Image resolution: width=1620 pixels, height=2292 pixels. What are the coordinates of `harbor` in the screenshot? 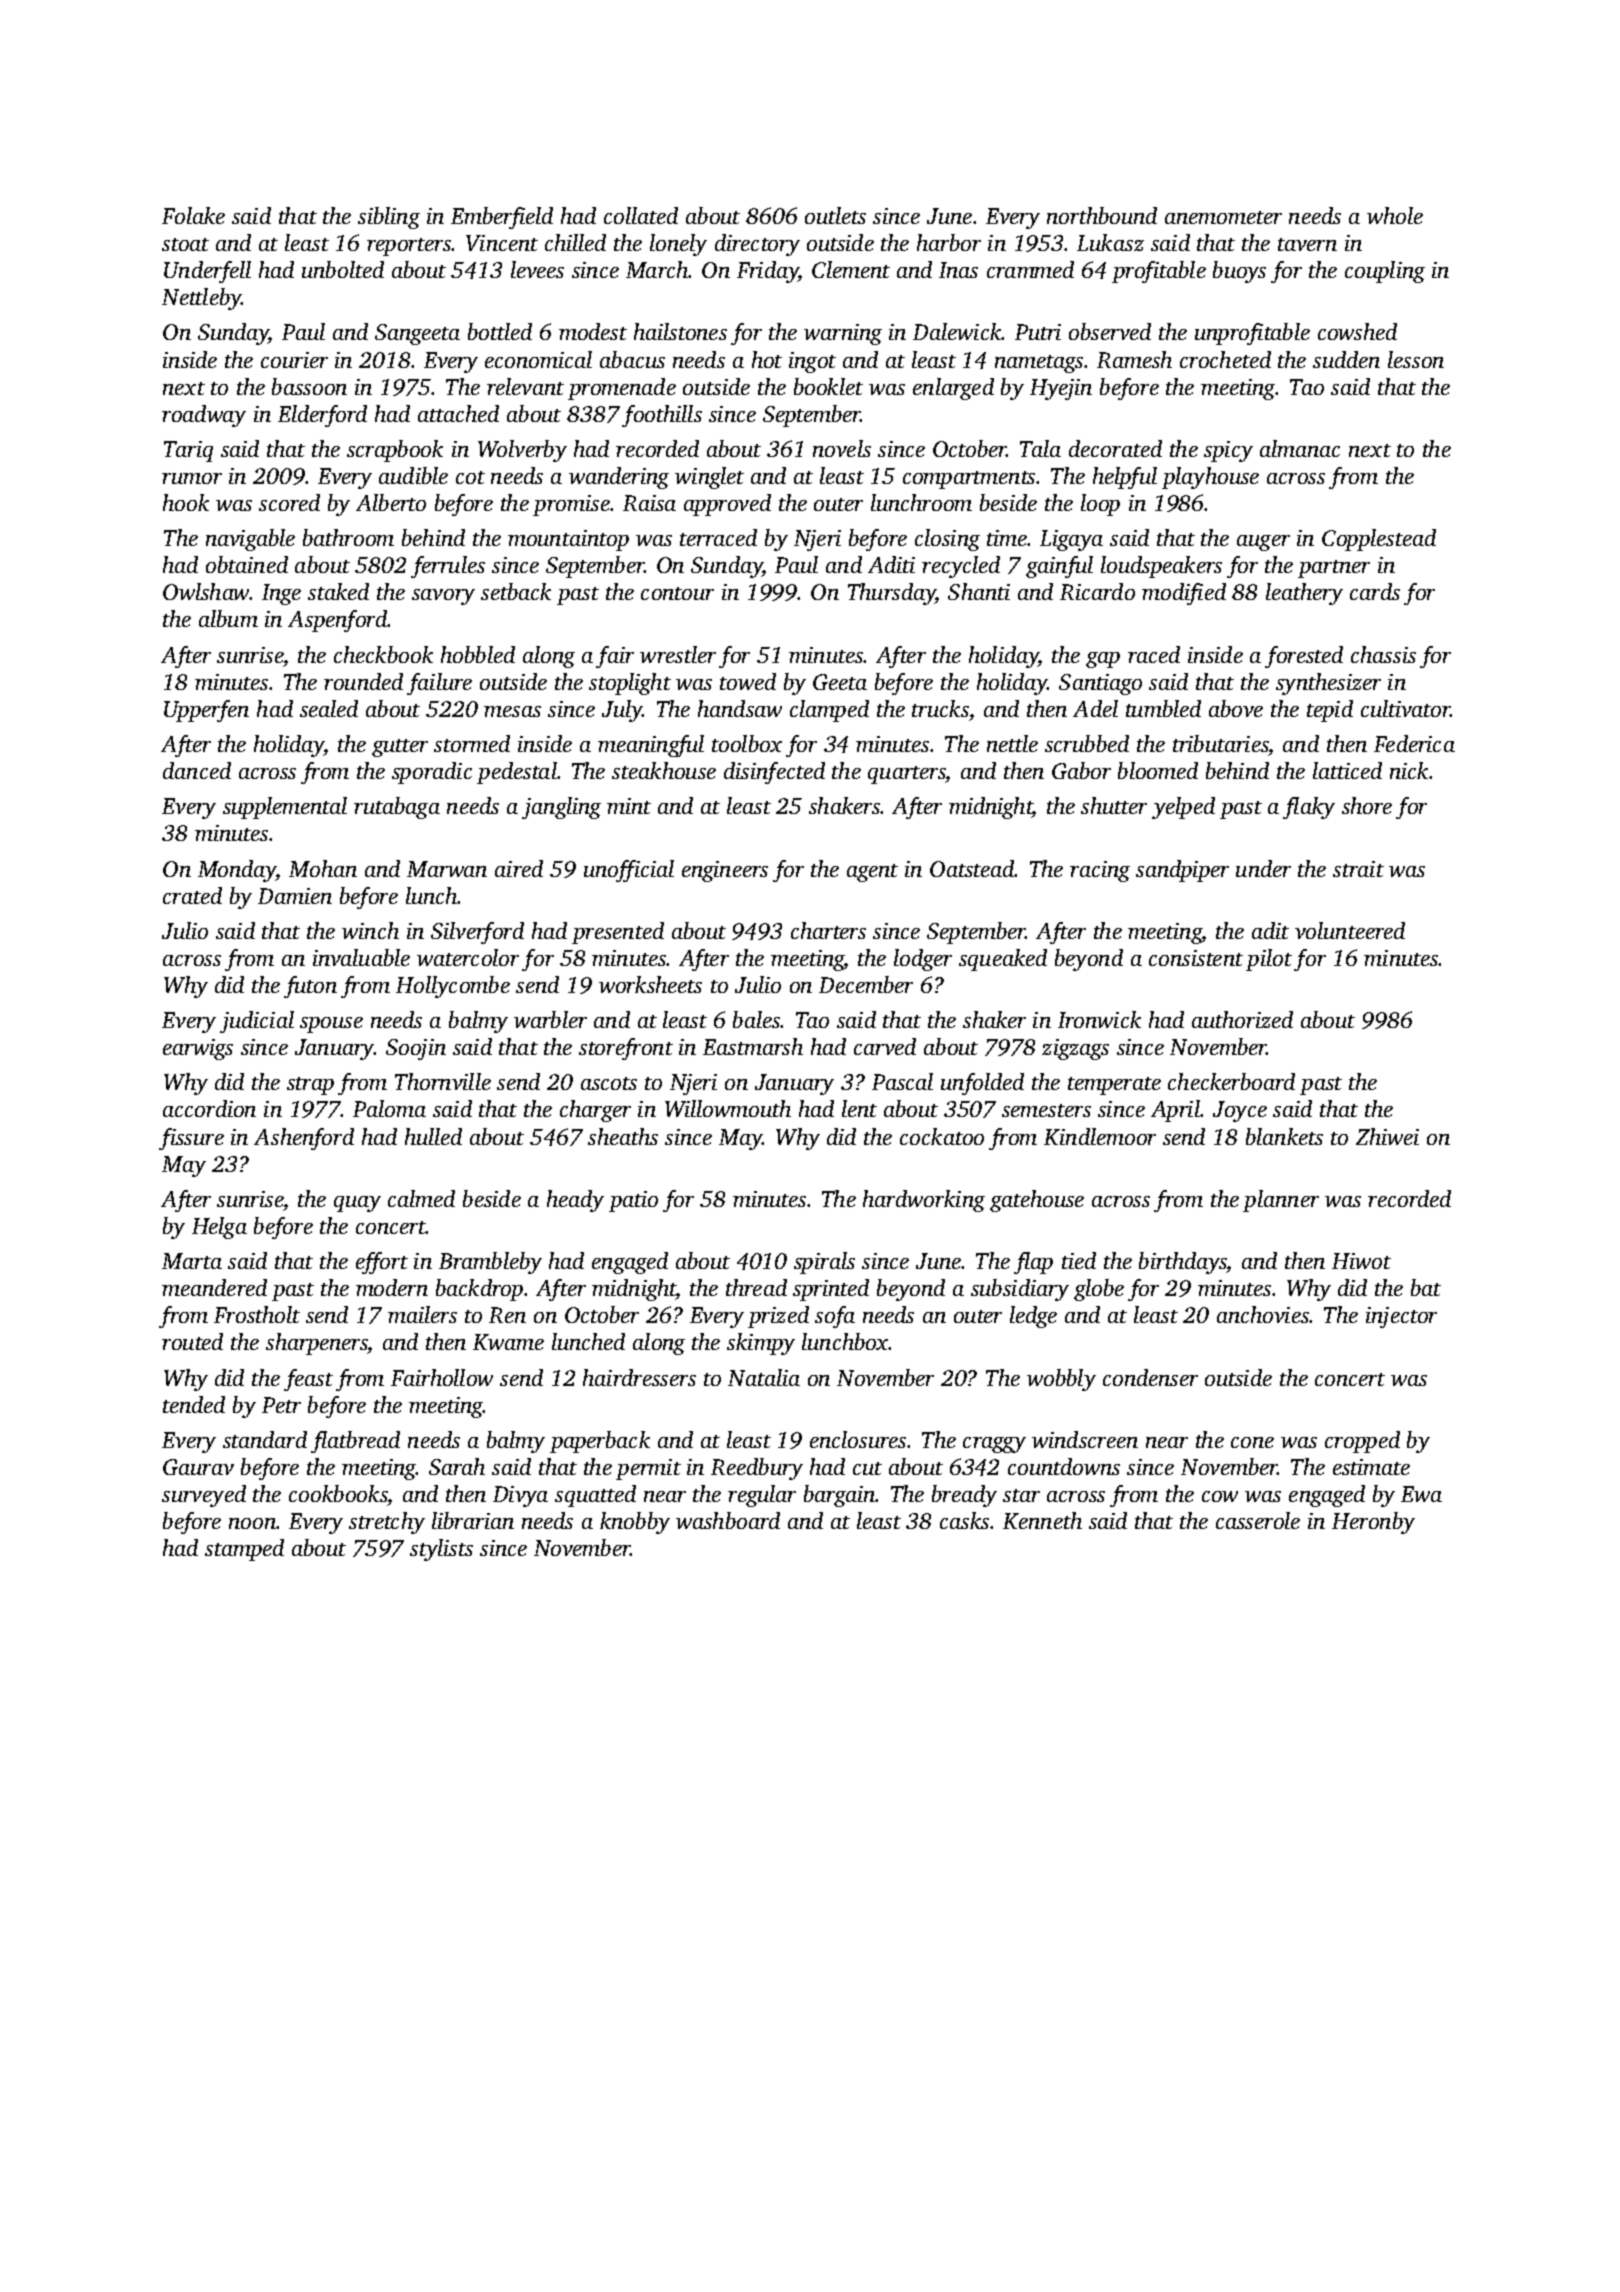 It's located at (949, 242).
